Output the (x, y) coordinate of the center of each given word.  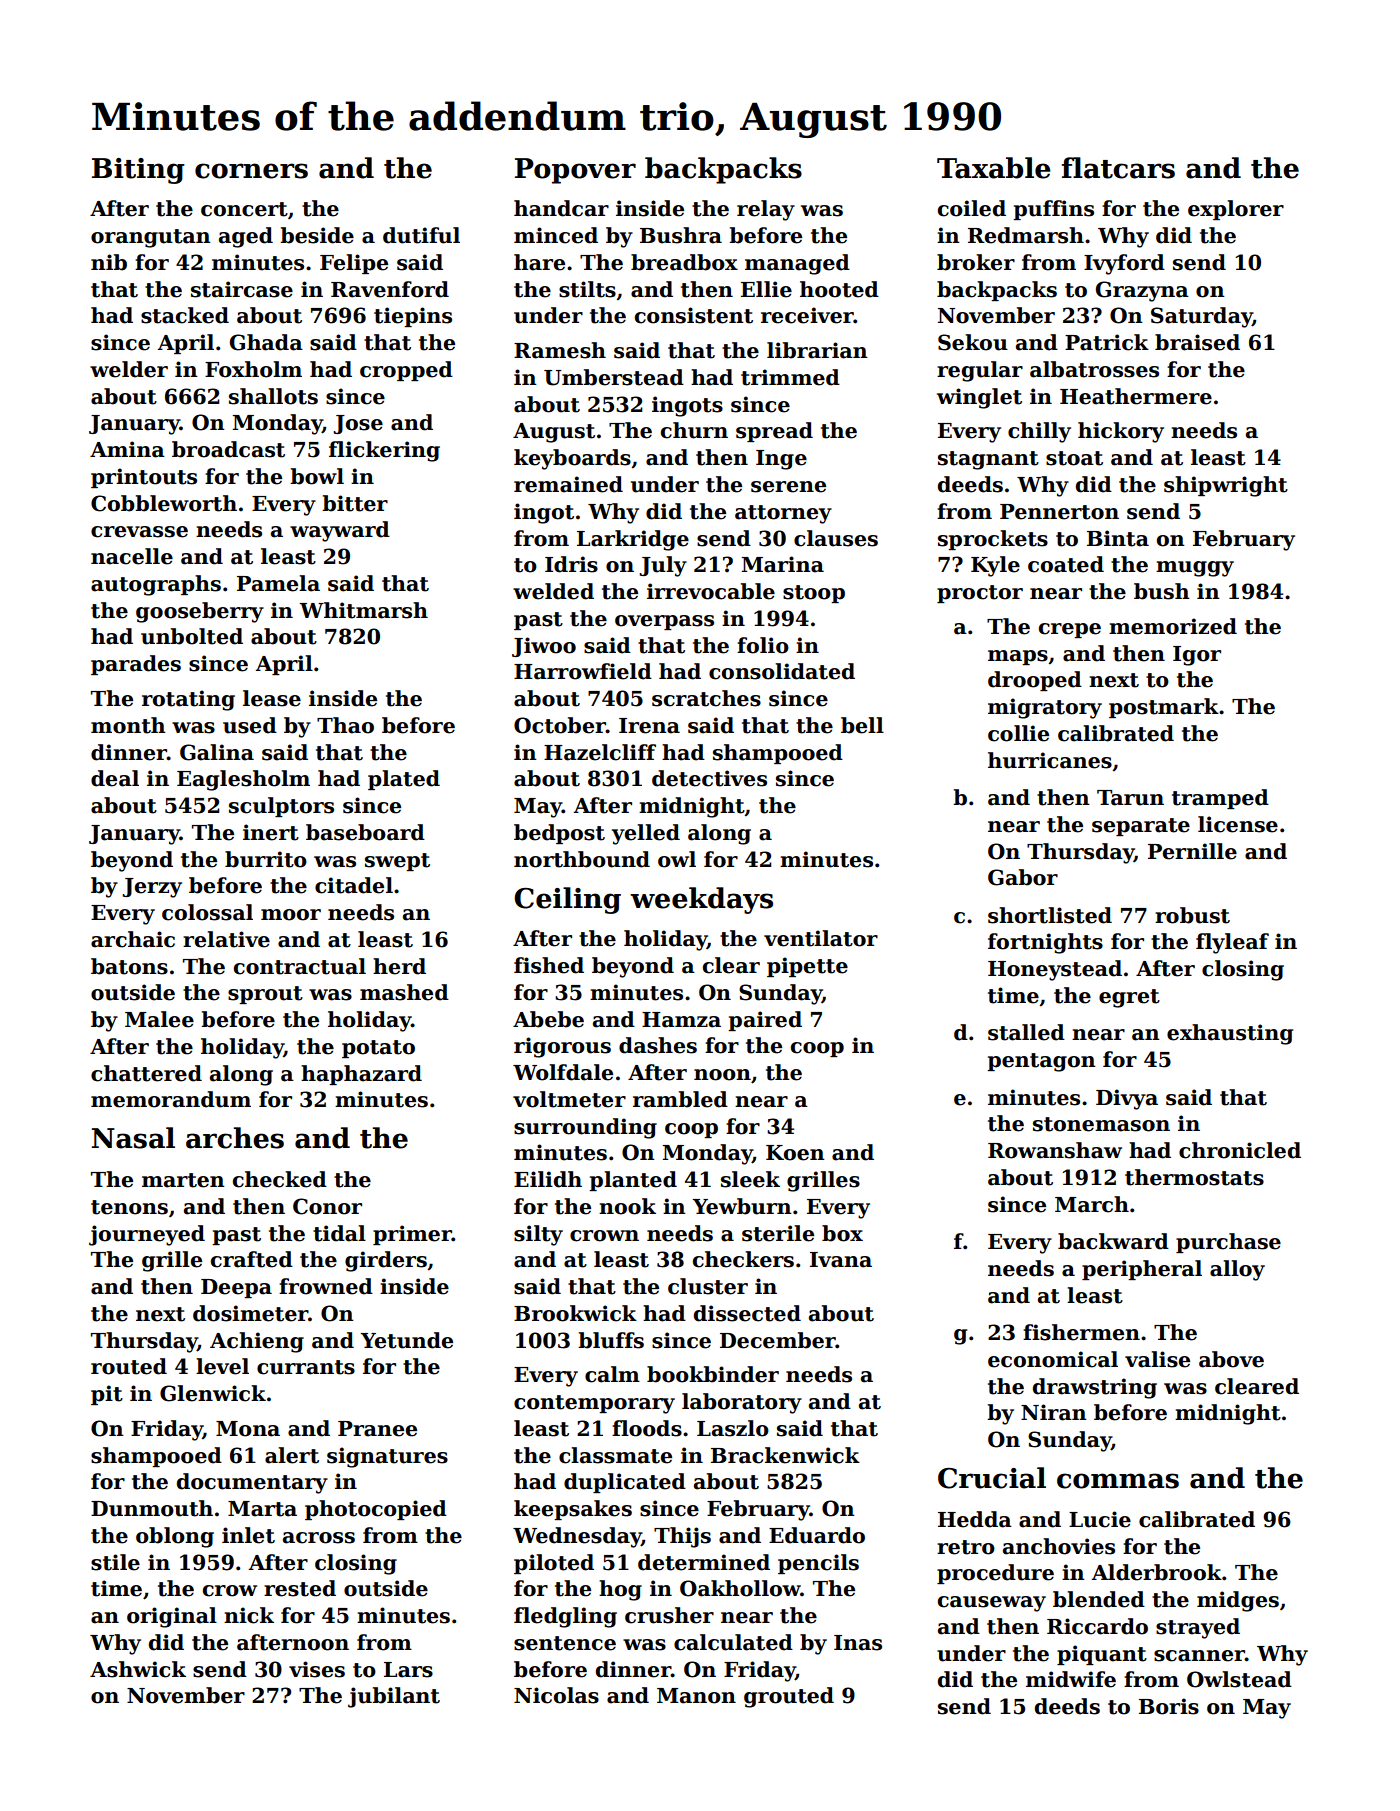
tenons (129, 1207)
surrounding (585, 1128)
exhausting (1230, 1034)
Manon (696, 1696)
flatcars (1118, 168)
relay (766, 210)
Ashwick (138, 1669)
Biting (138, 171)
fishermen (1081, 1332)
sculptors (281, 807)
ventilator (821, 938)
